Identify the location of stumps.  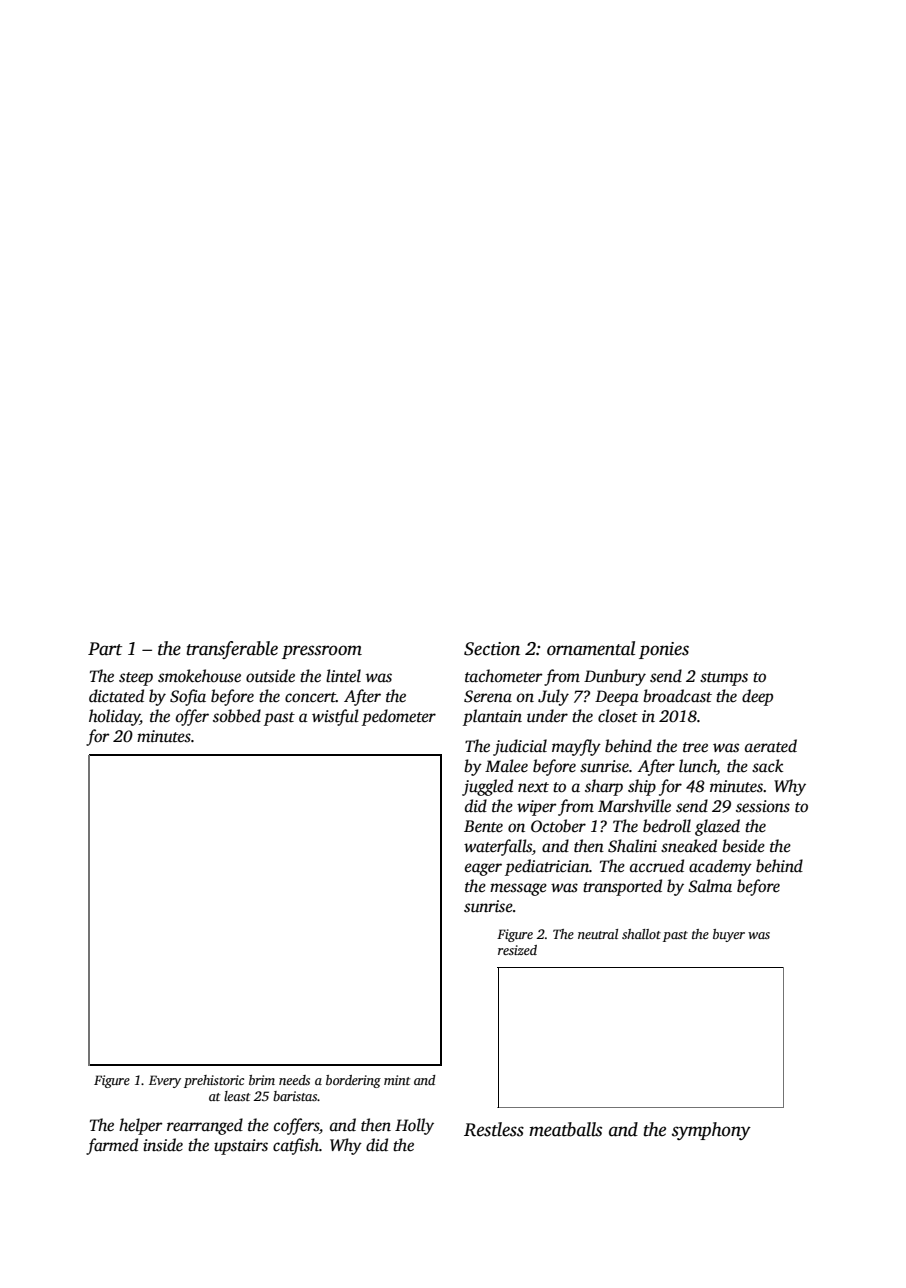
(724, 679).
